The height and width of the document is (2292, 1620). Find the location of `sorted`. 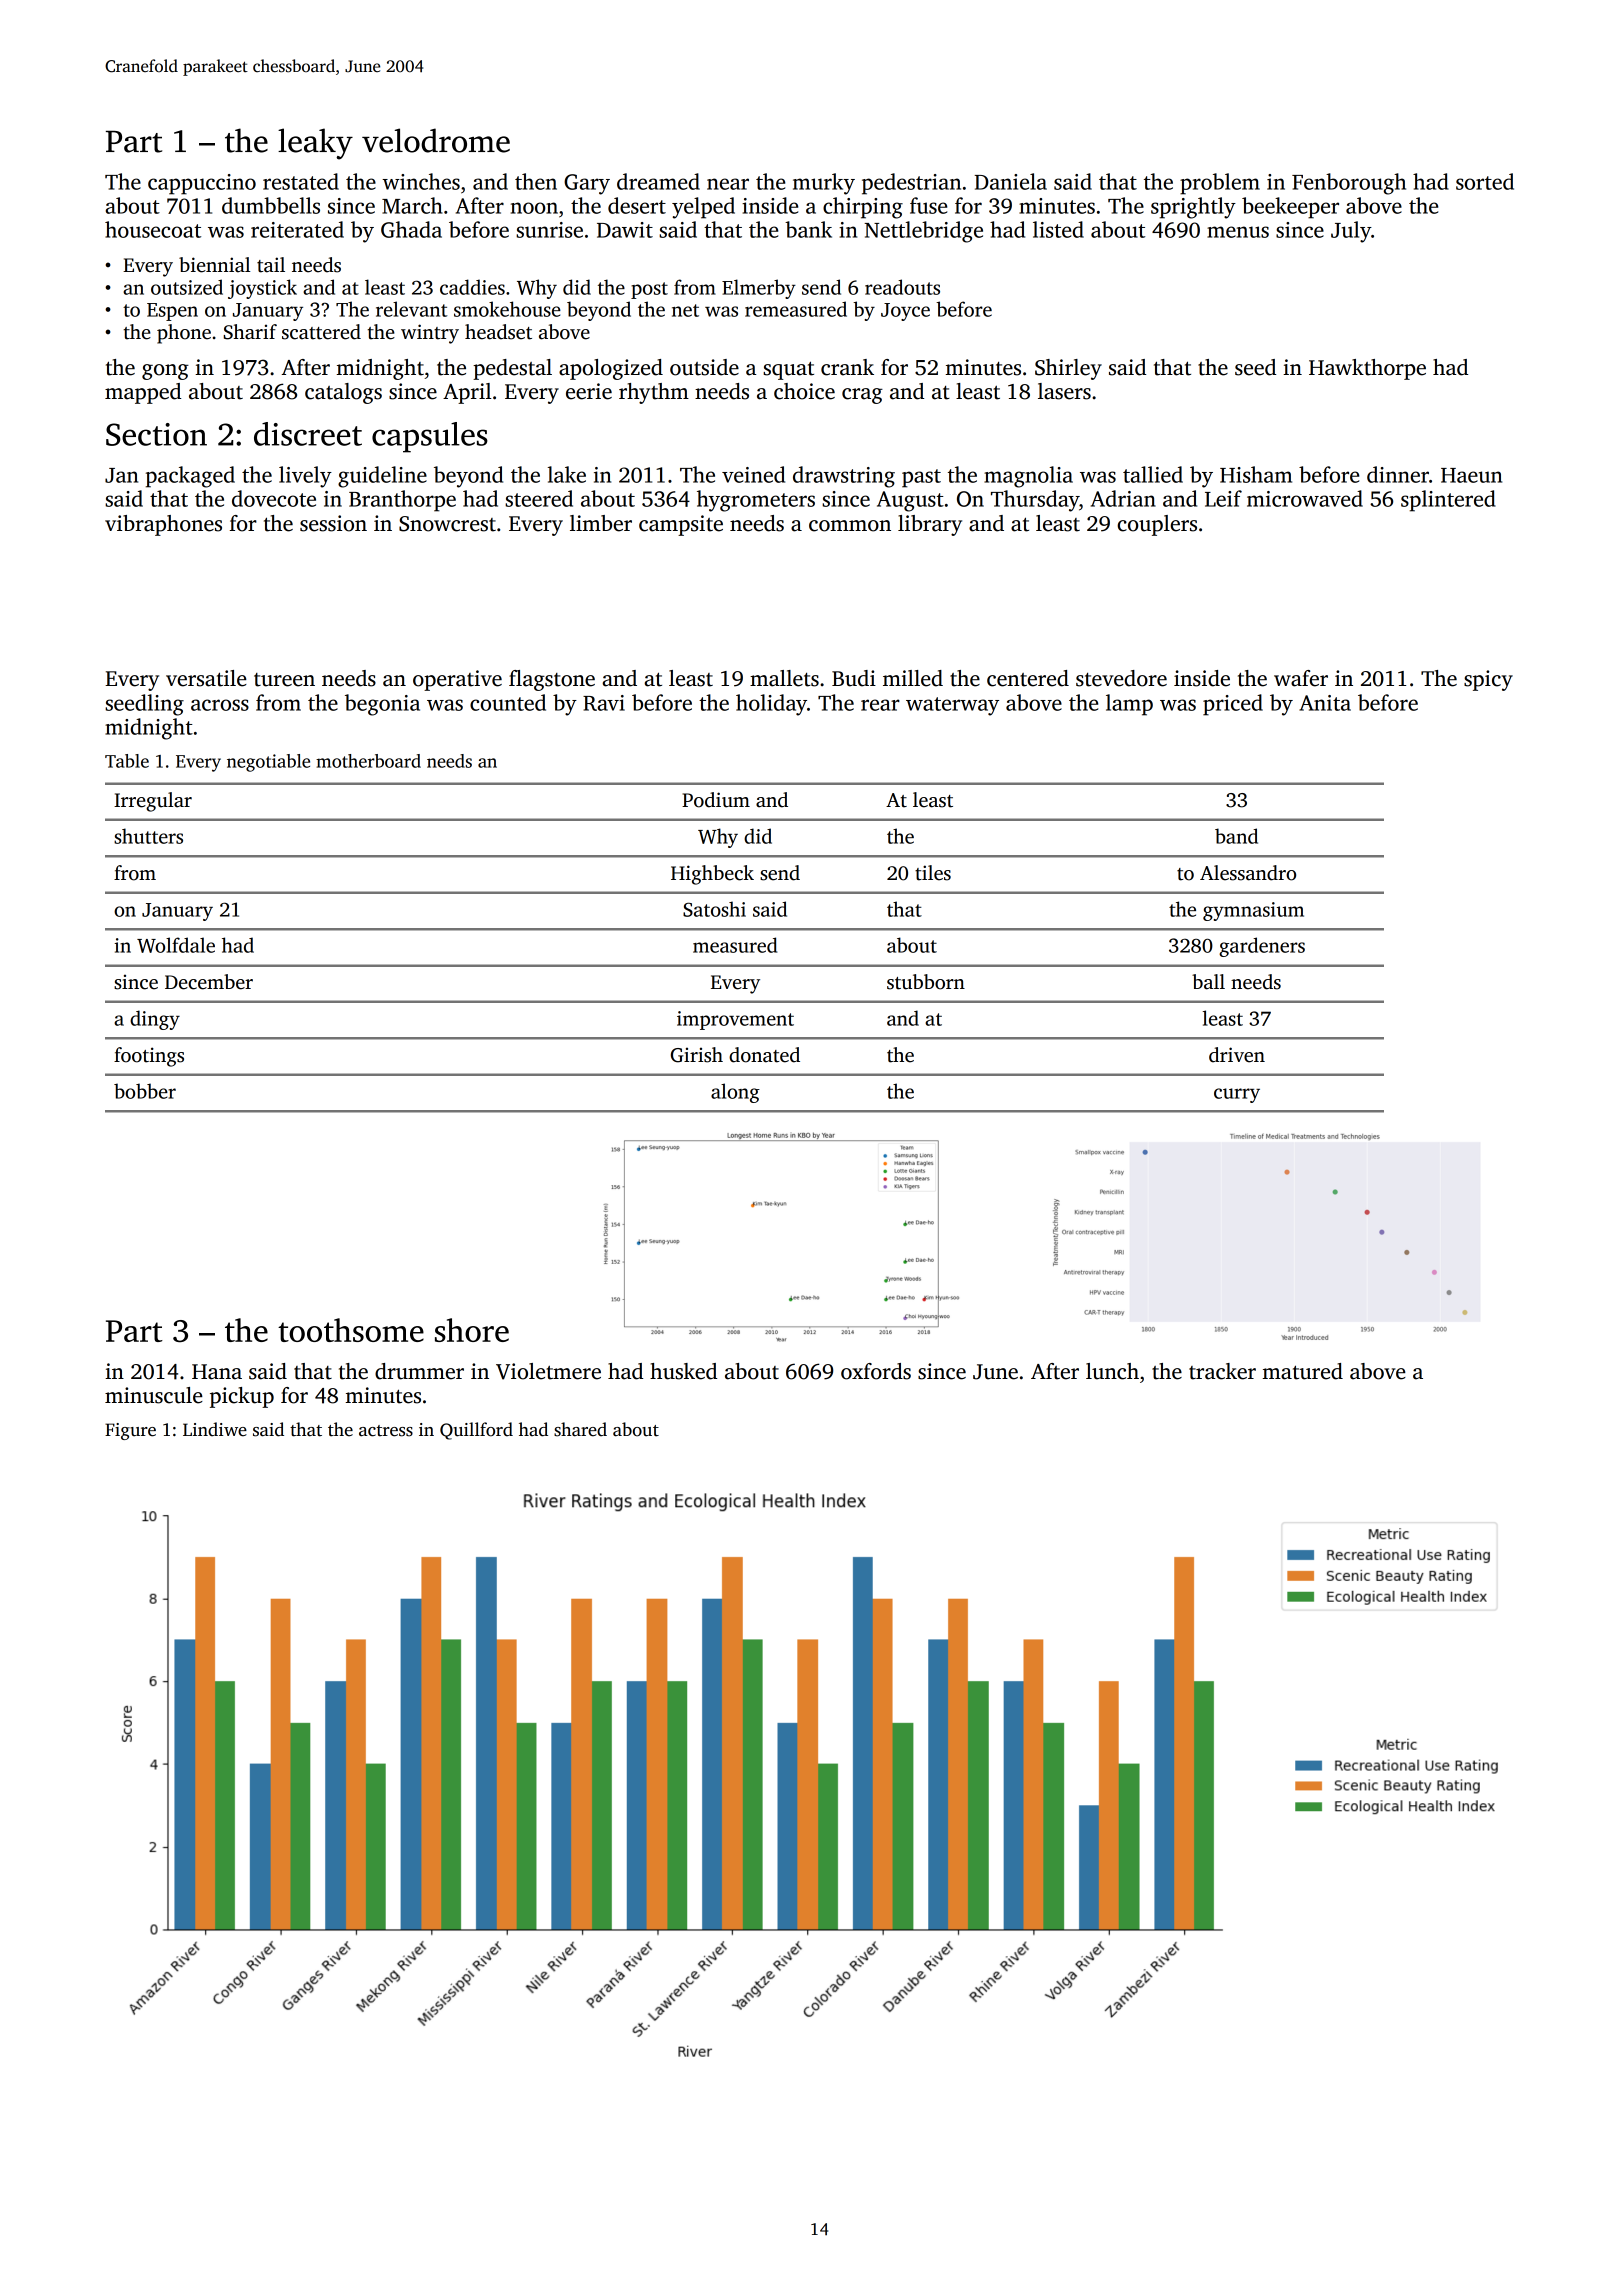

sorted is located at coordinates (1485, 181).
